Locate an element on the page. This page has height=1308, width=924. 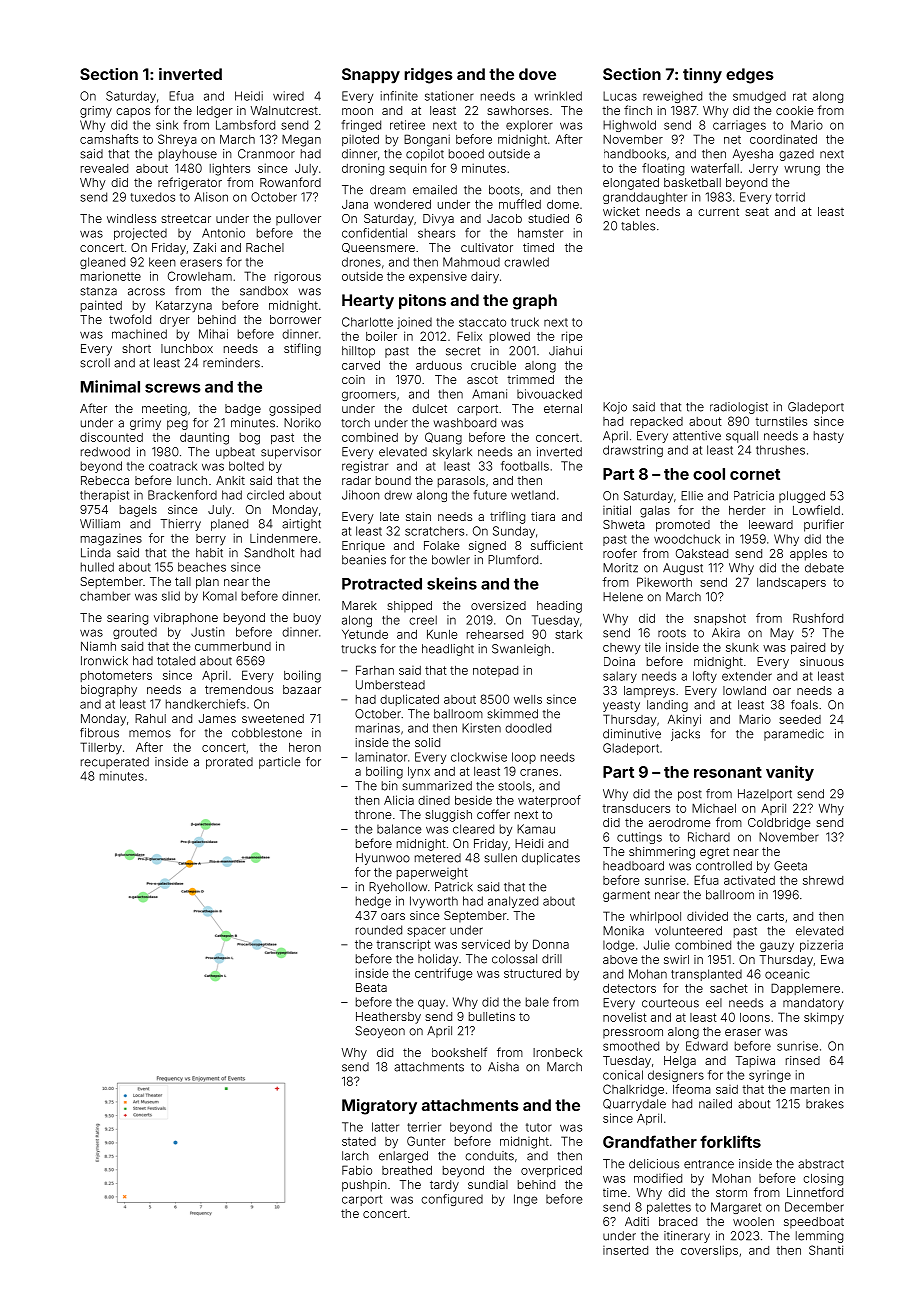
totaled is located at coordinates (176, 661).
